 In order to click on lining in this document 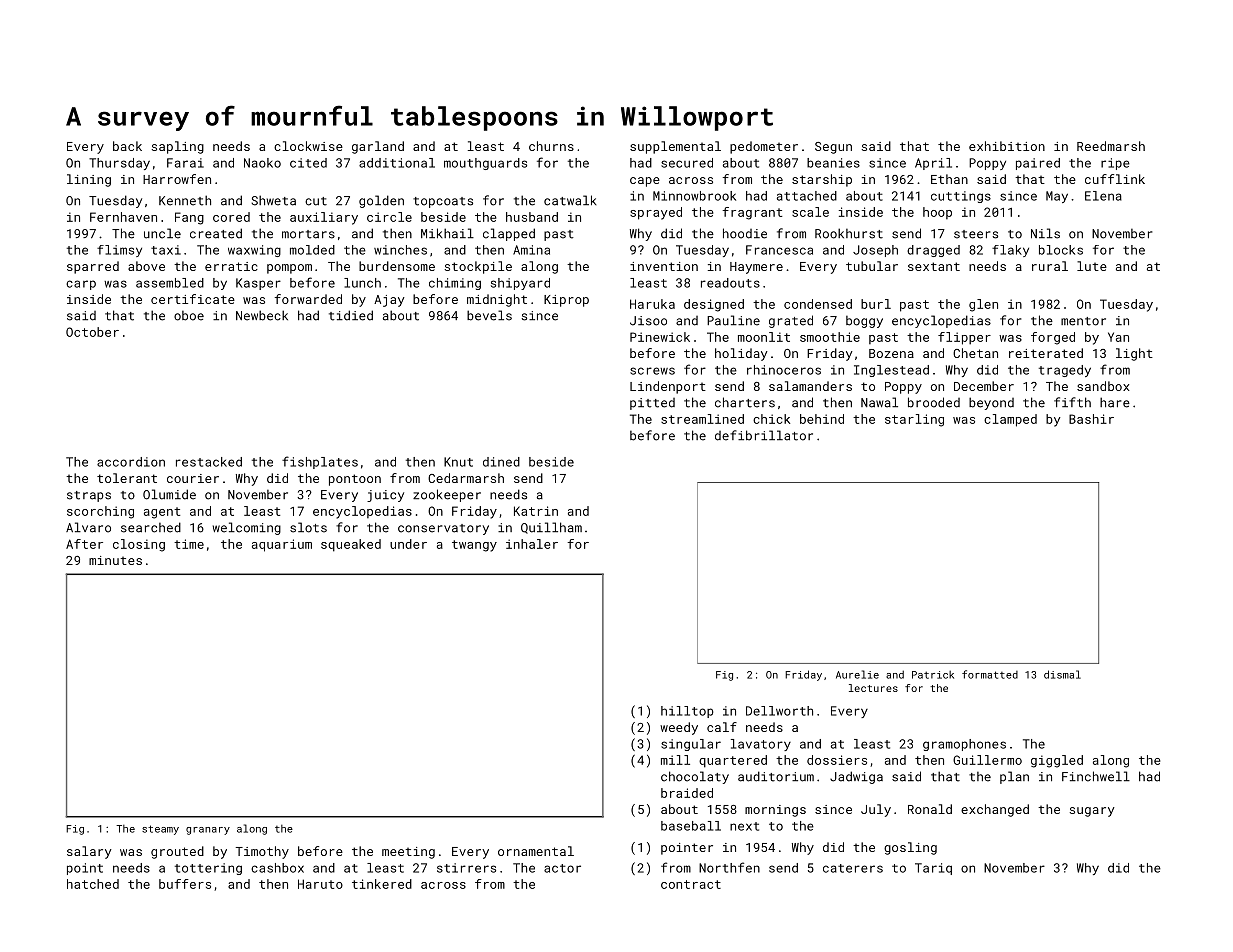, I will do `click(89, 180)`.
